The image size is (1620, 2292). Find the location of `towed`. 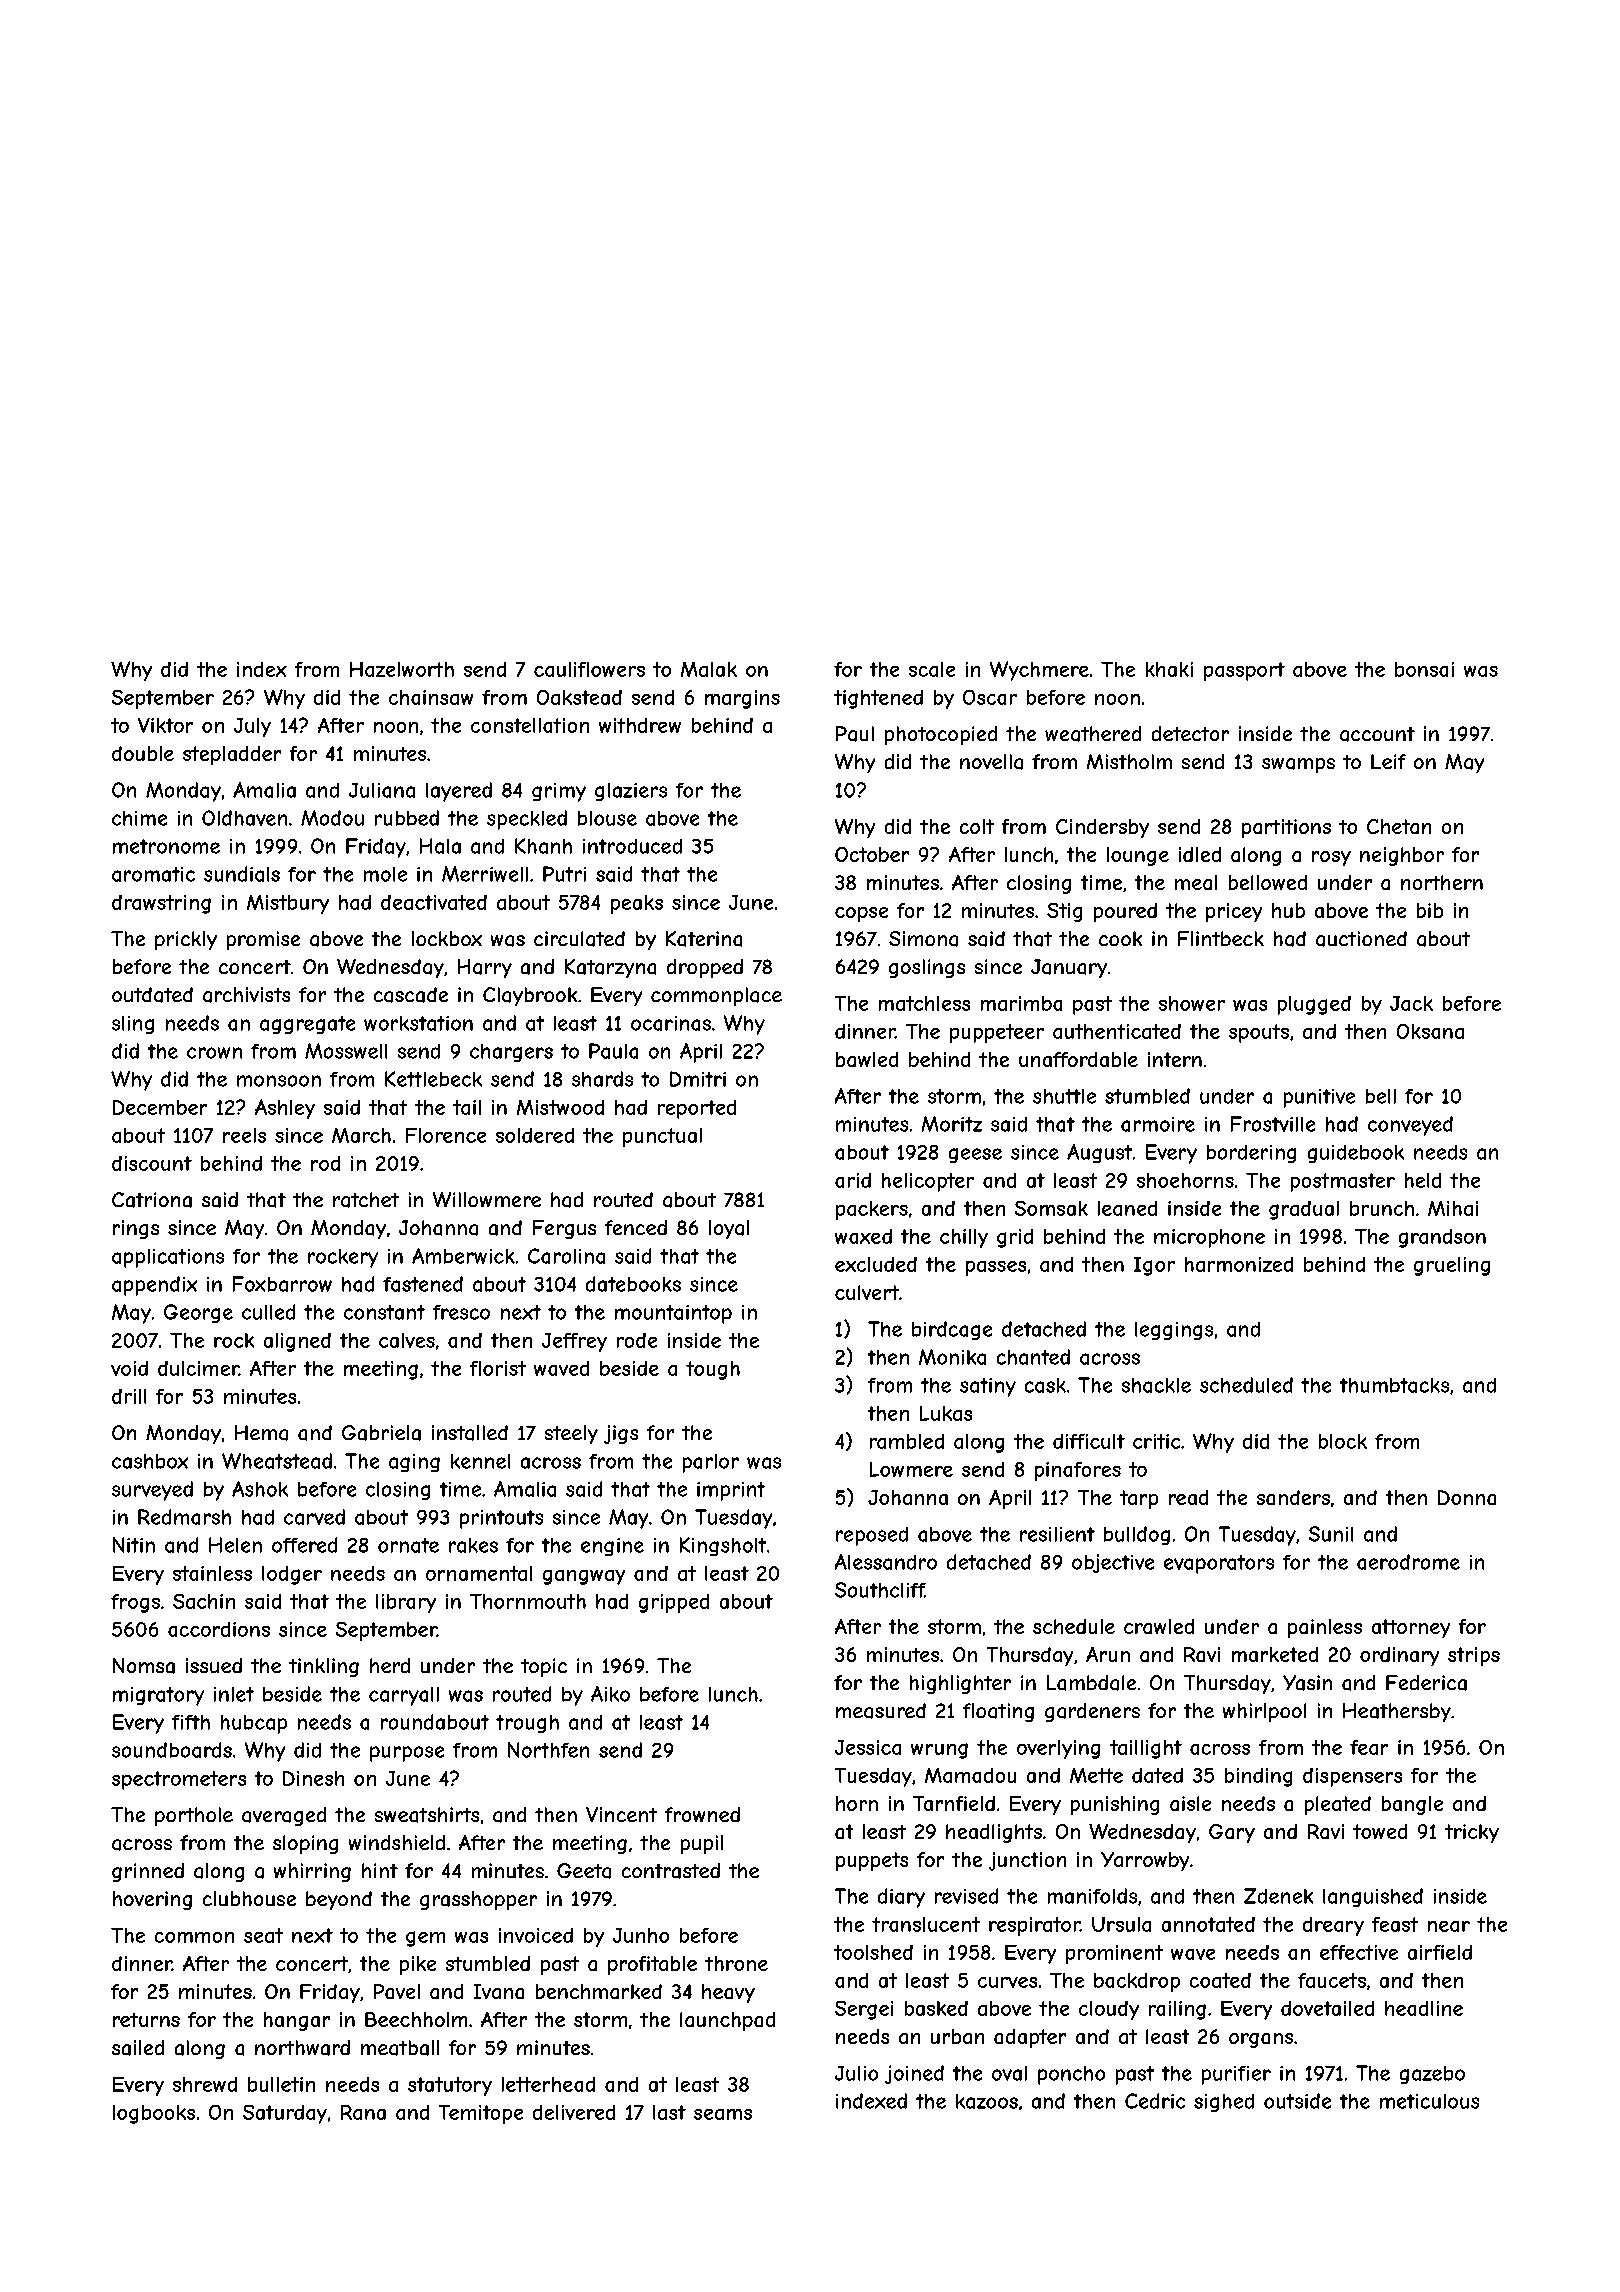

towed is located at coordinates (1380, 1831).
